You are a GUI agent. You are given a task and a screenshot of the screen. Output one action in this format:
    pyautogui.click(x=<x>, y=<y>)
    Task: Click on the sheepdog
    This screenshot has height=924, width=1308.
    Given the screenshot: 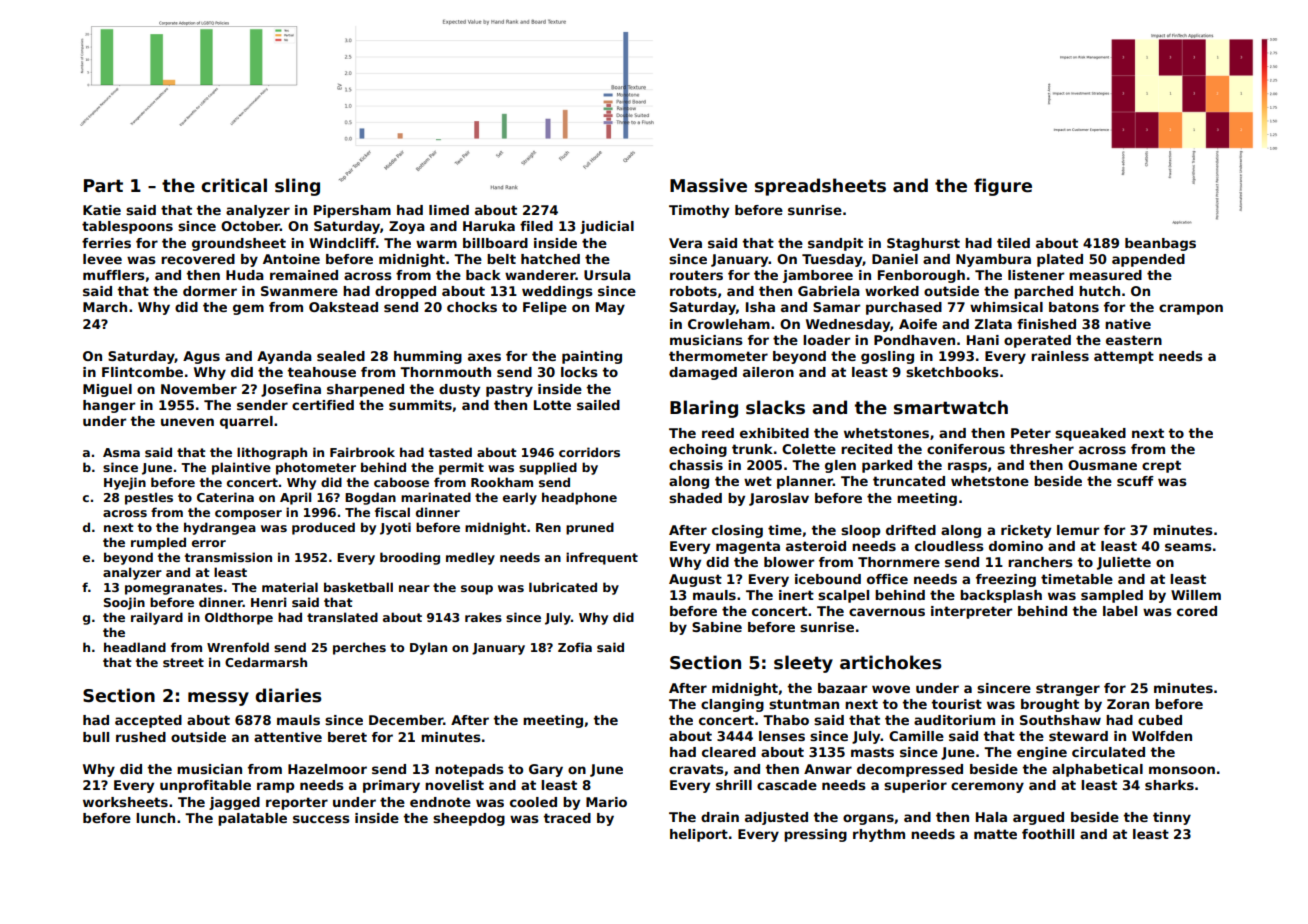 What is the action you would take?
    pyautogui.click(x=469, y=819)
